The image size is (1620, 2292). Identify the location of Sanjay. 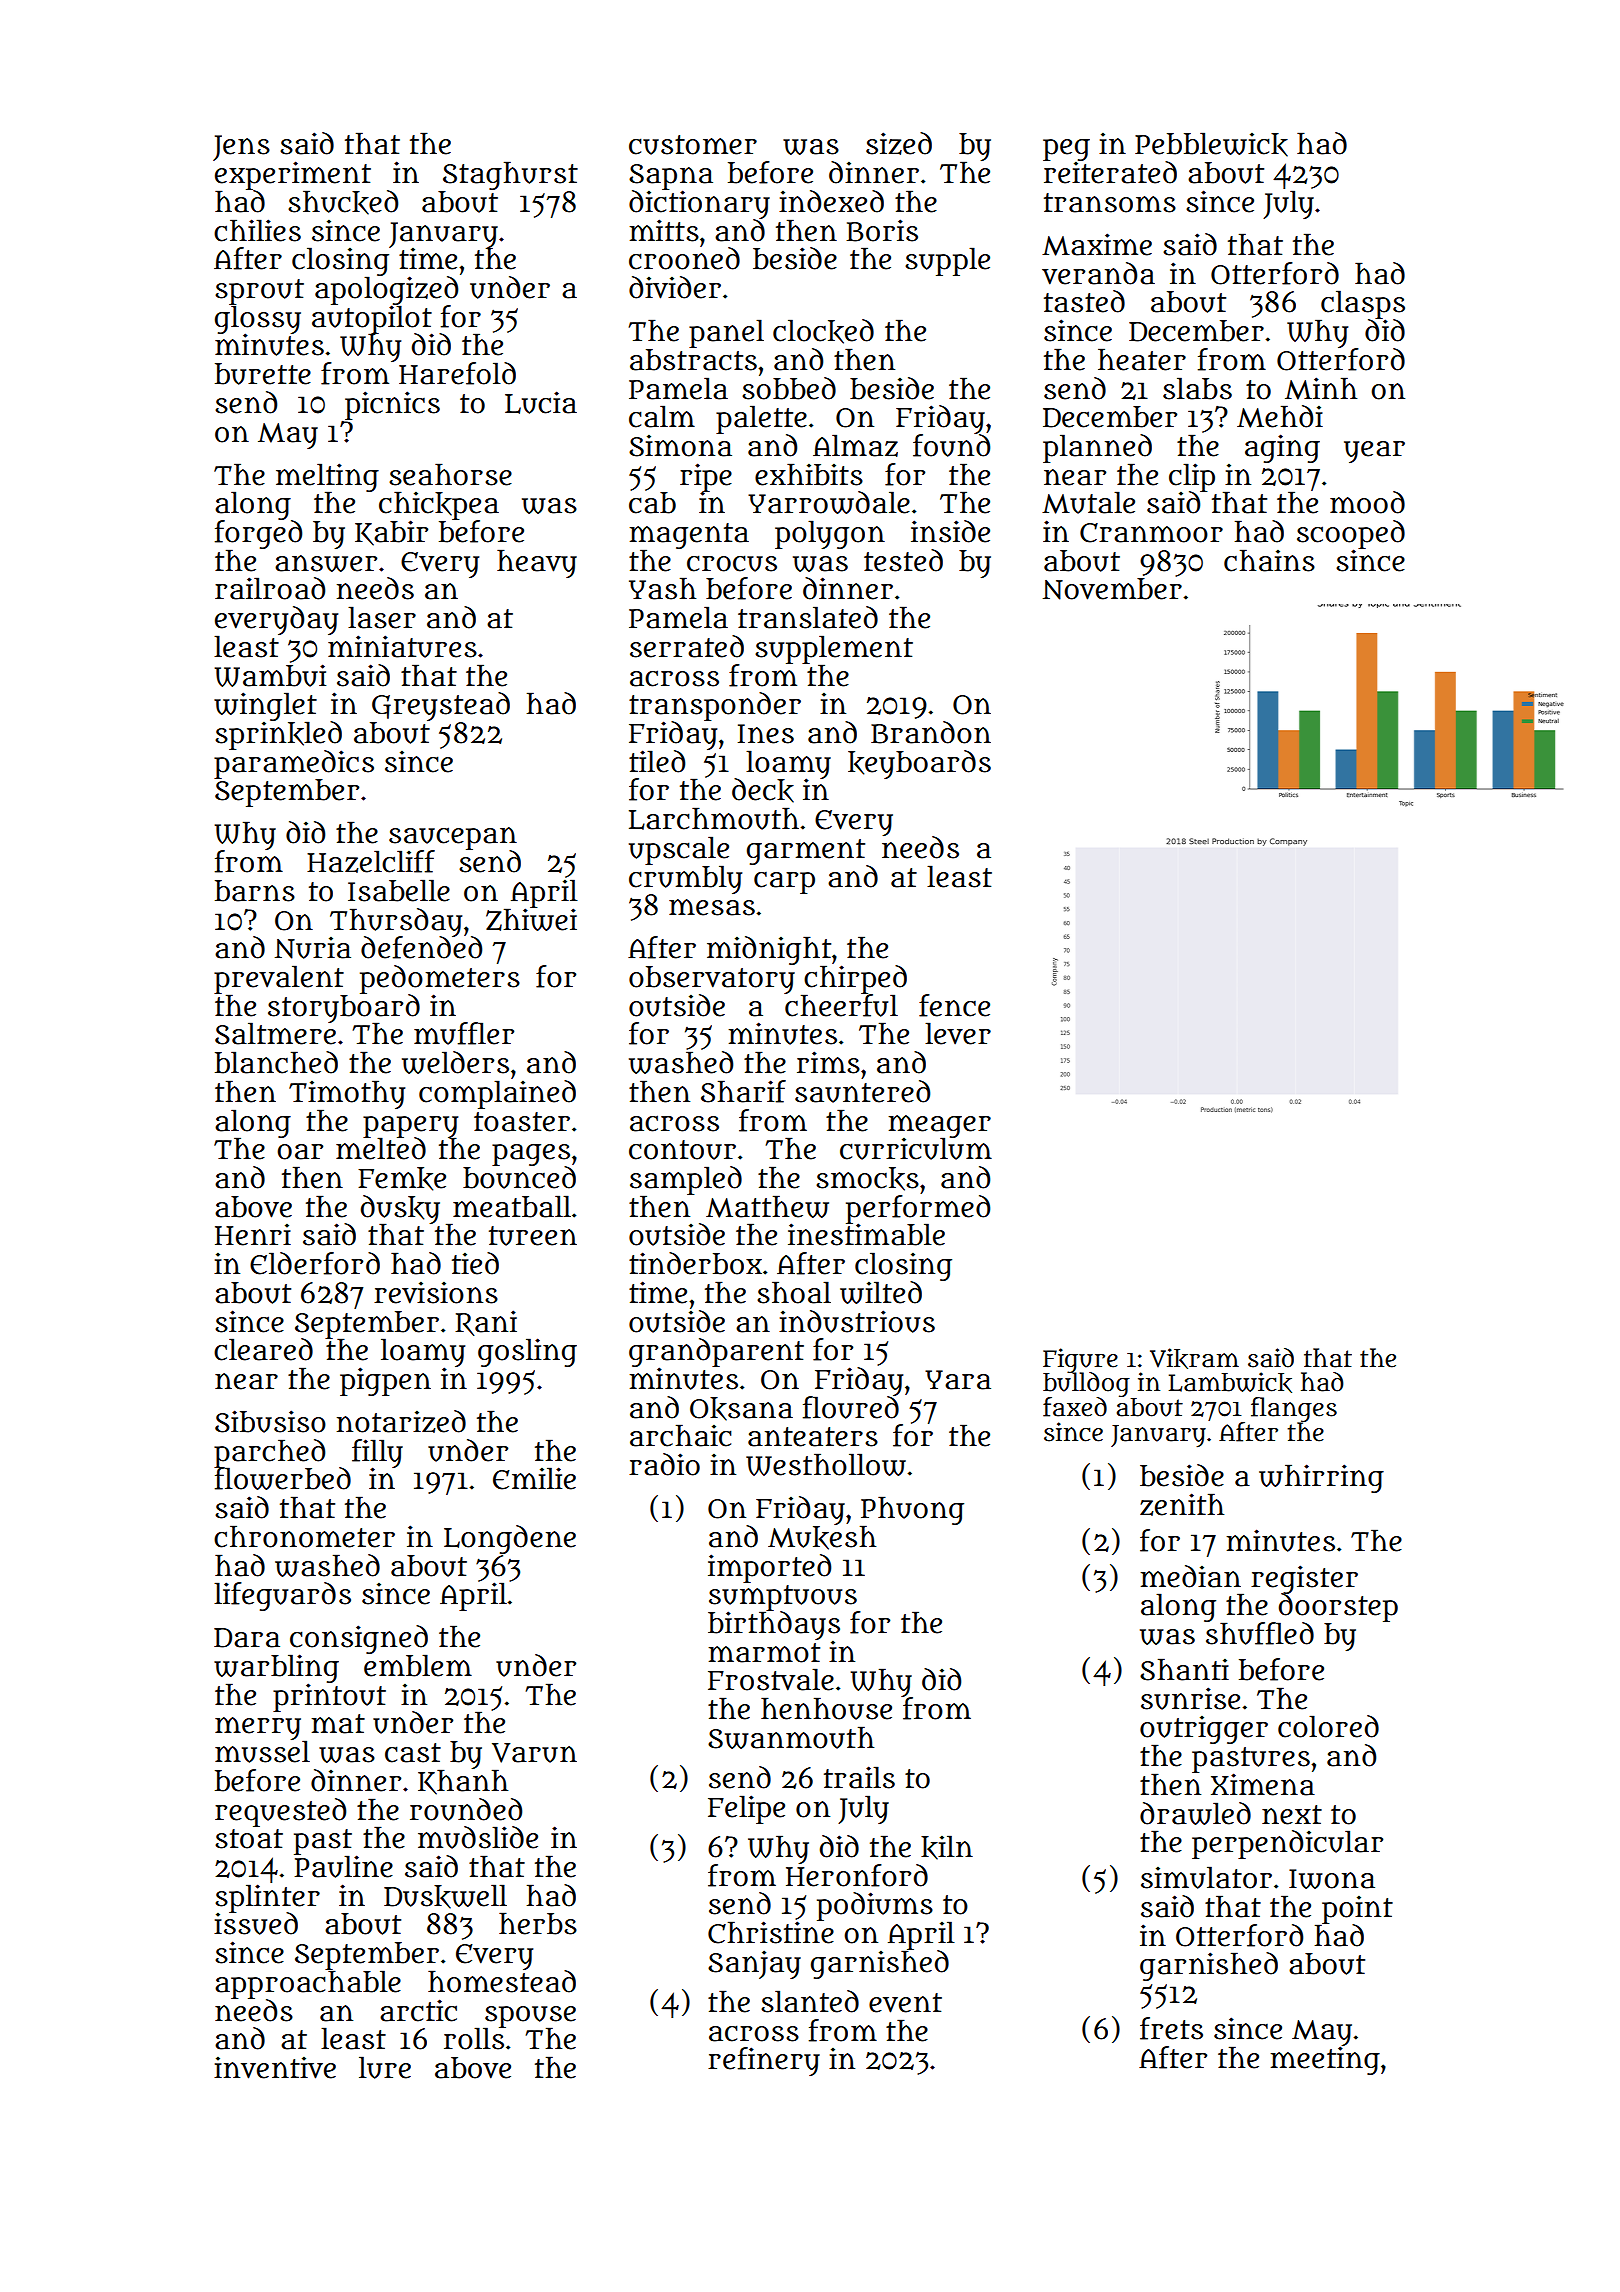
(754, 1964).
